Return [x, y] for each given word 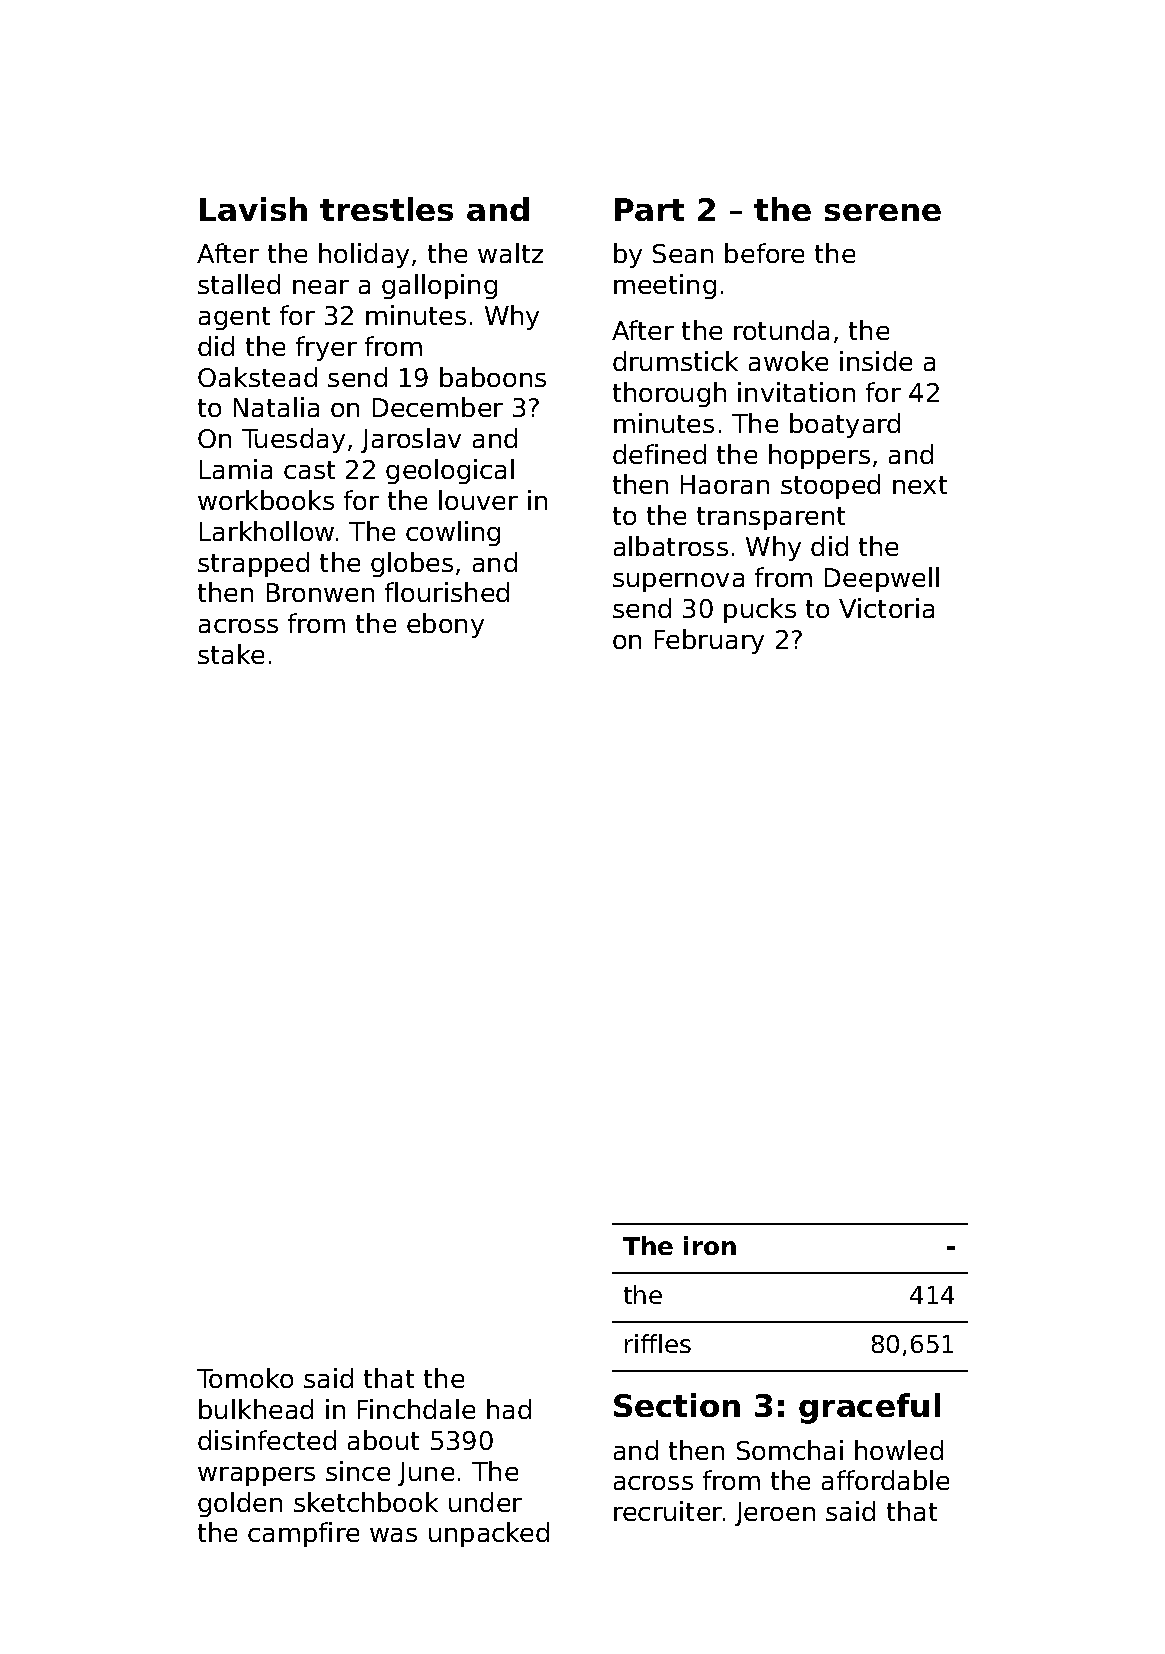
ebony [445, 625]
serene [883, 212]
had [509, 1409]
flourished [447, 592]
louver [478, 500]
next [920, 485]
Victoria [886, 608]
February [709, 641]
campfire [303, 1534]
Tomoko [245, 1378]
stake [231, 654]
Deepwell [882, 579]
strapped [253, 564]
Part [649, 209]
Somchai [790, 1450]
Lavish [253, 209]
